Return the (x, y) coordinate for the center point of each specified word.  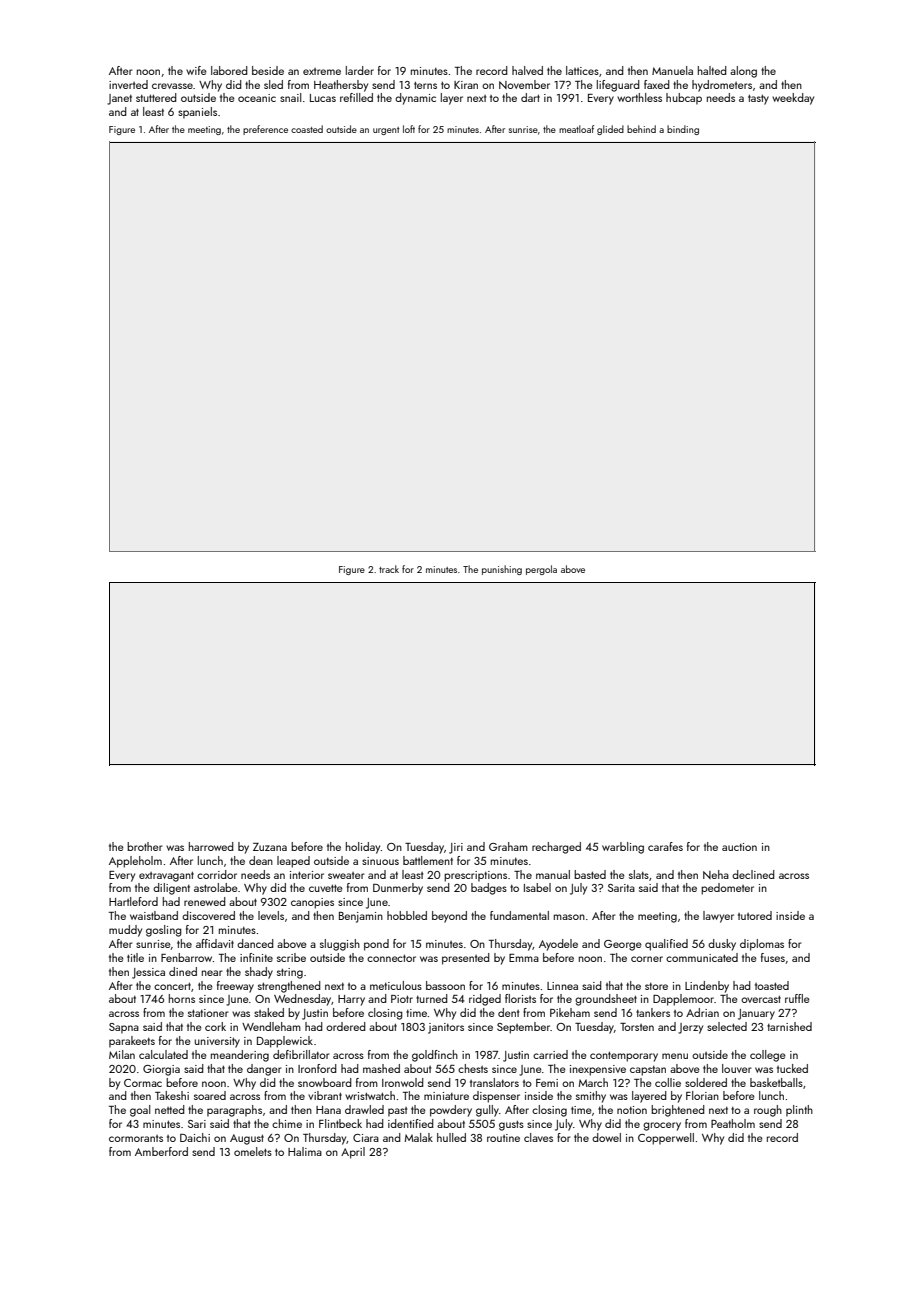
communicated (702, 957)
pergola (541, 570)
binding (683, 130)
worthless (639, 97)
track (389, 569)
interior (307, 875)
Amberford (161, 1151)
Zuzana (270, 847)
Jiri (456, 848)
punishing (502, 570)
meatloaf (576, 129)
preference (265, 130)
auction (739, 847)
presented (466, 959)
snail (290, 97)
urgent (386, 131)
